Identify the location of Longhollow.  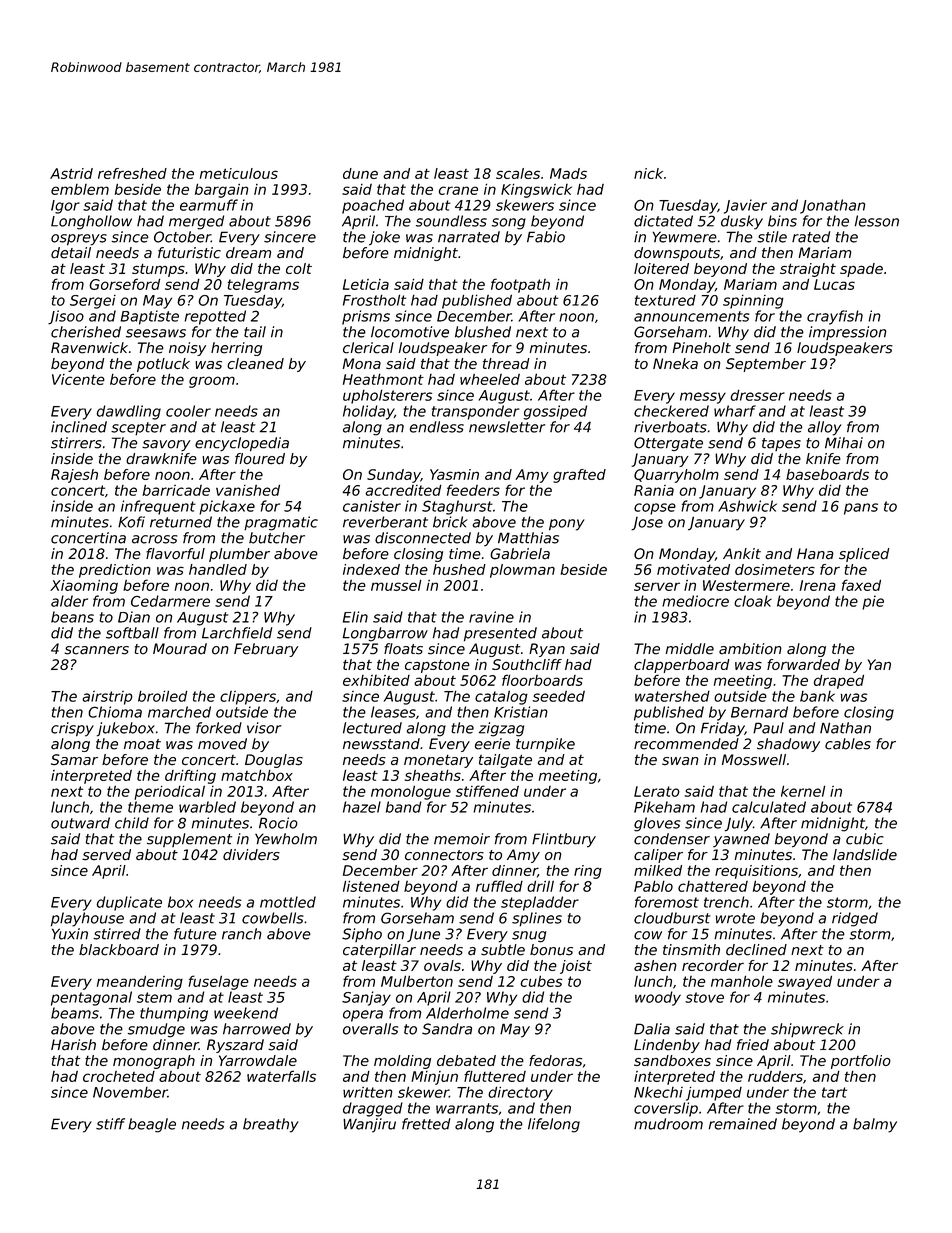
(91, 222).
